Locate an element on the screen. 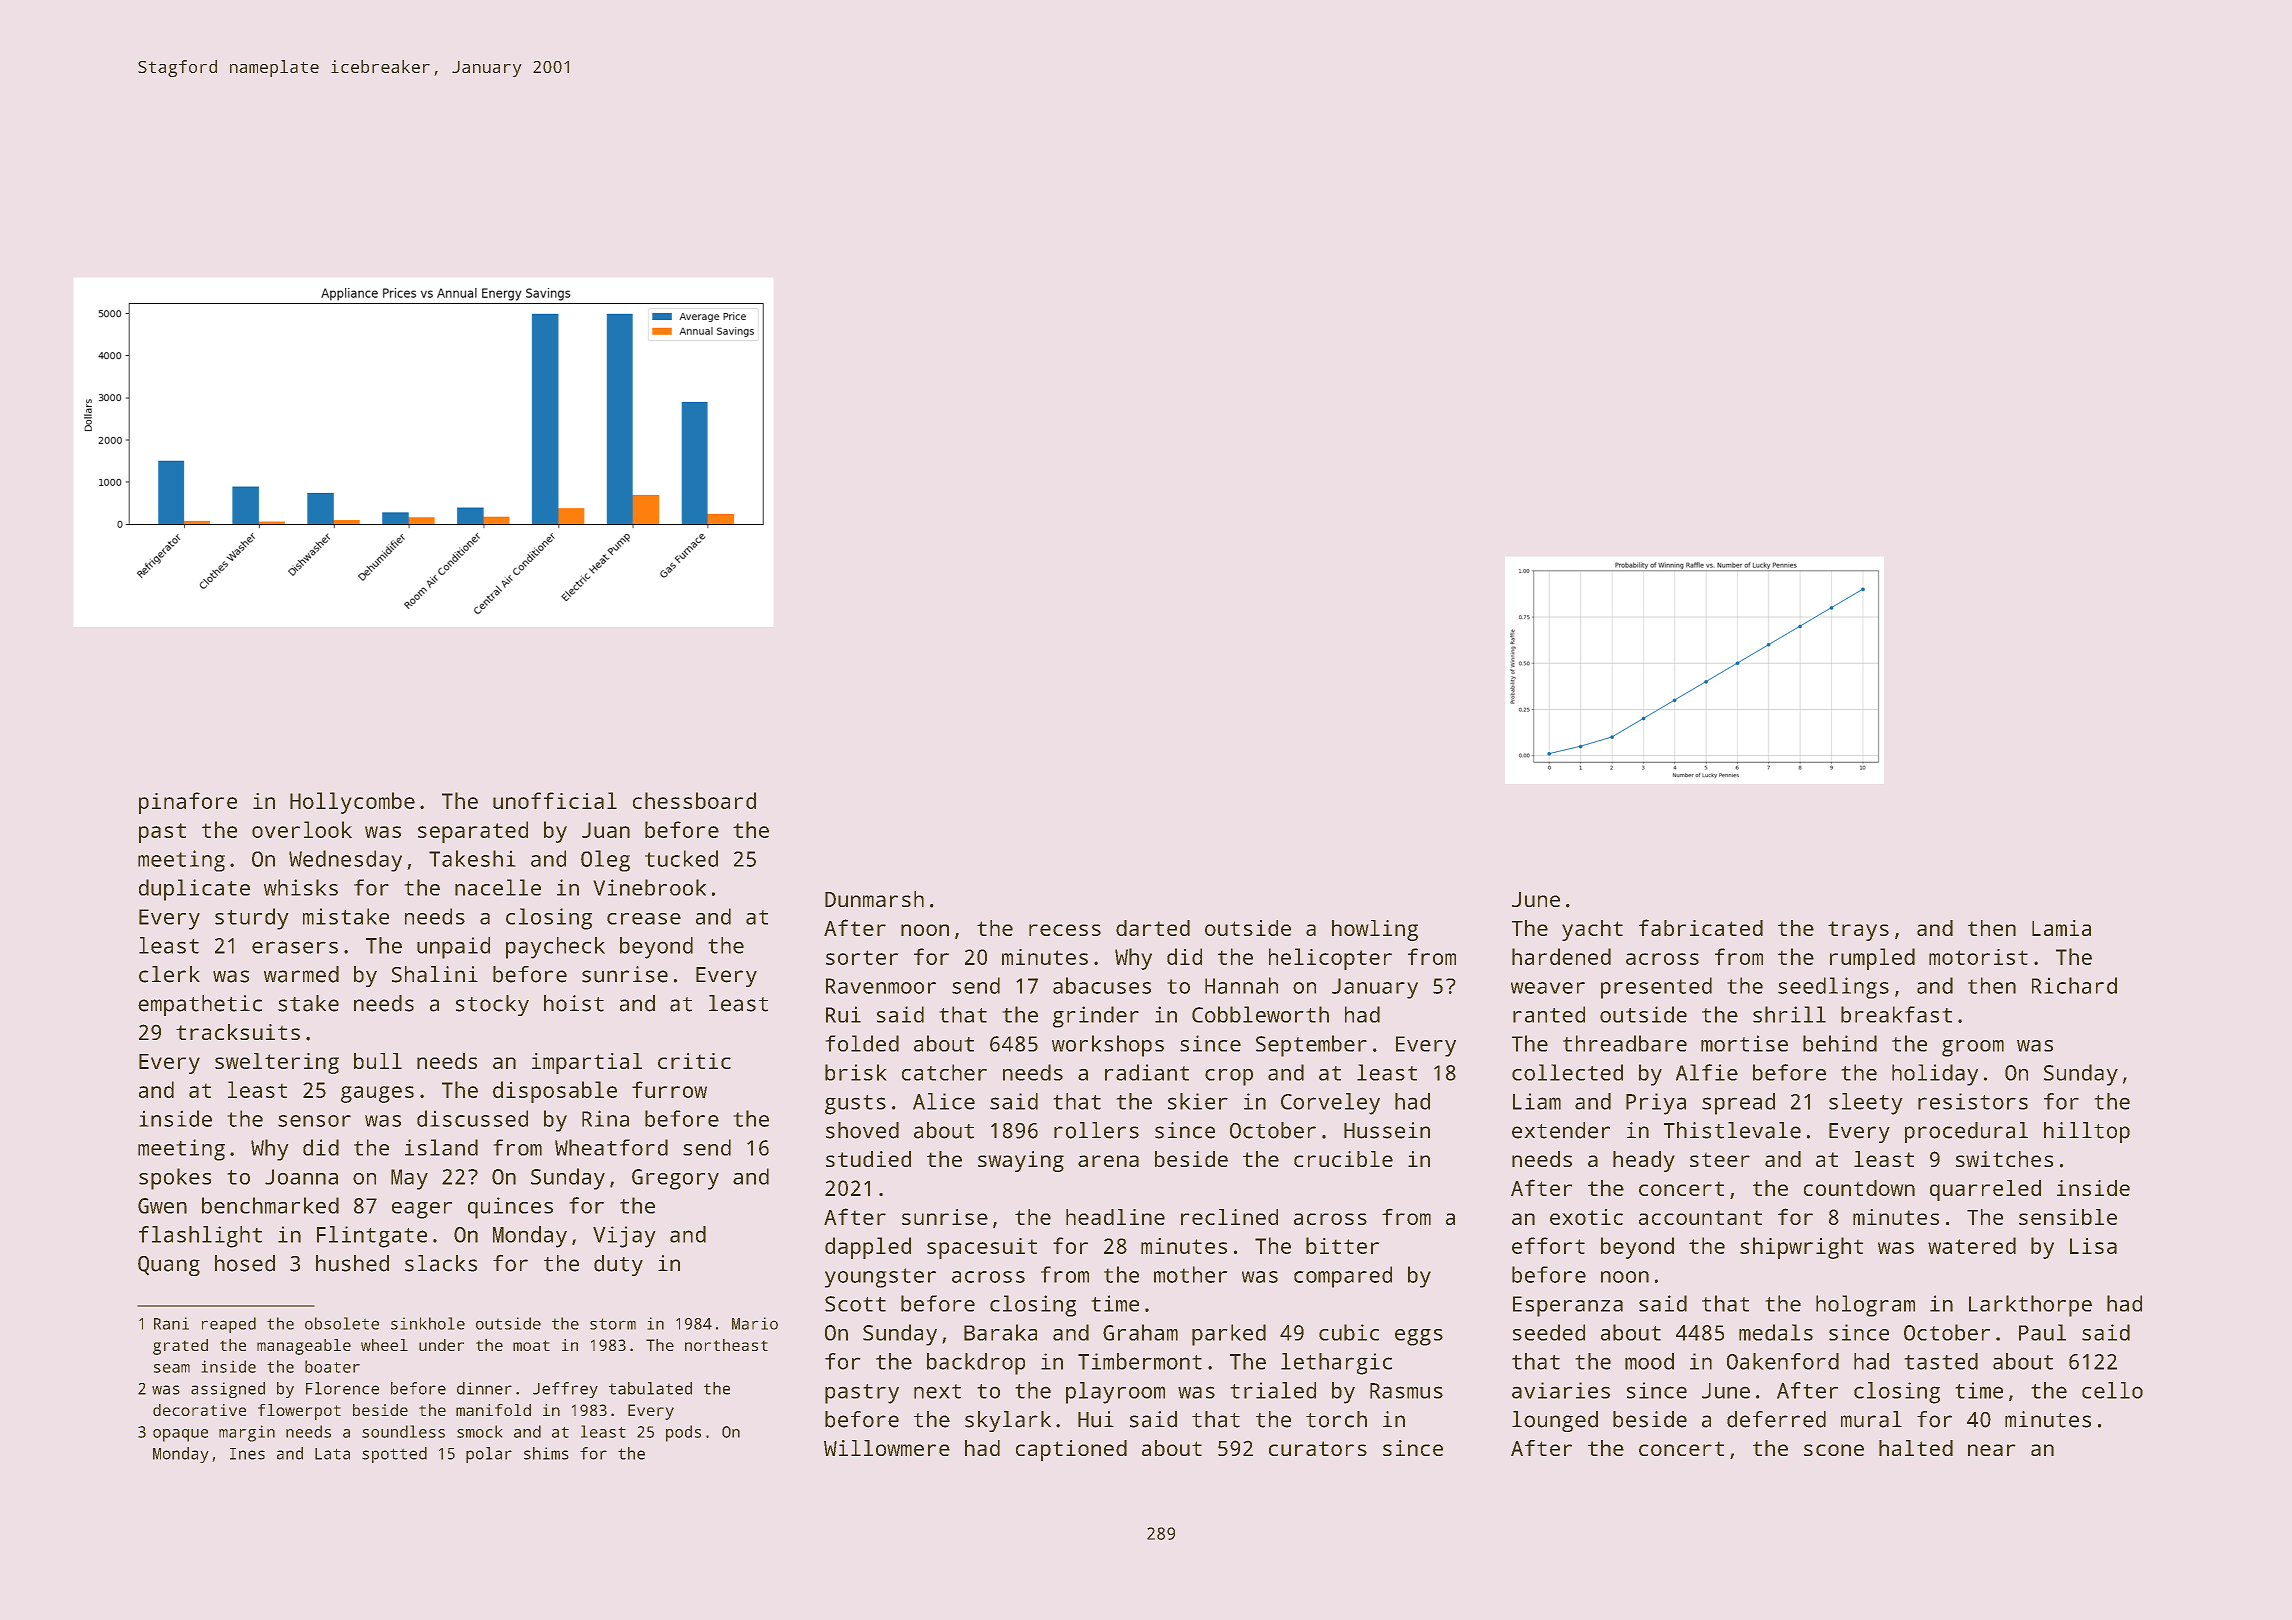 The height and width of the screenshot is (1620, 2292). Dunmarsh is located at coordinates (874, 899).
